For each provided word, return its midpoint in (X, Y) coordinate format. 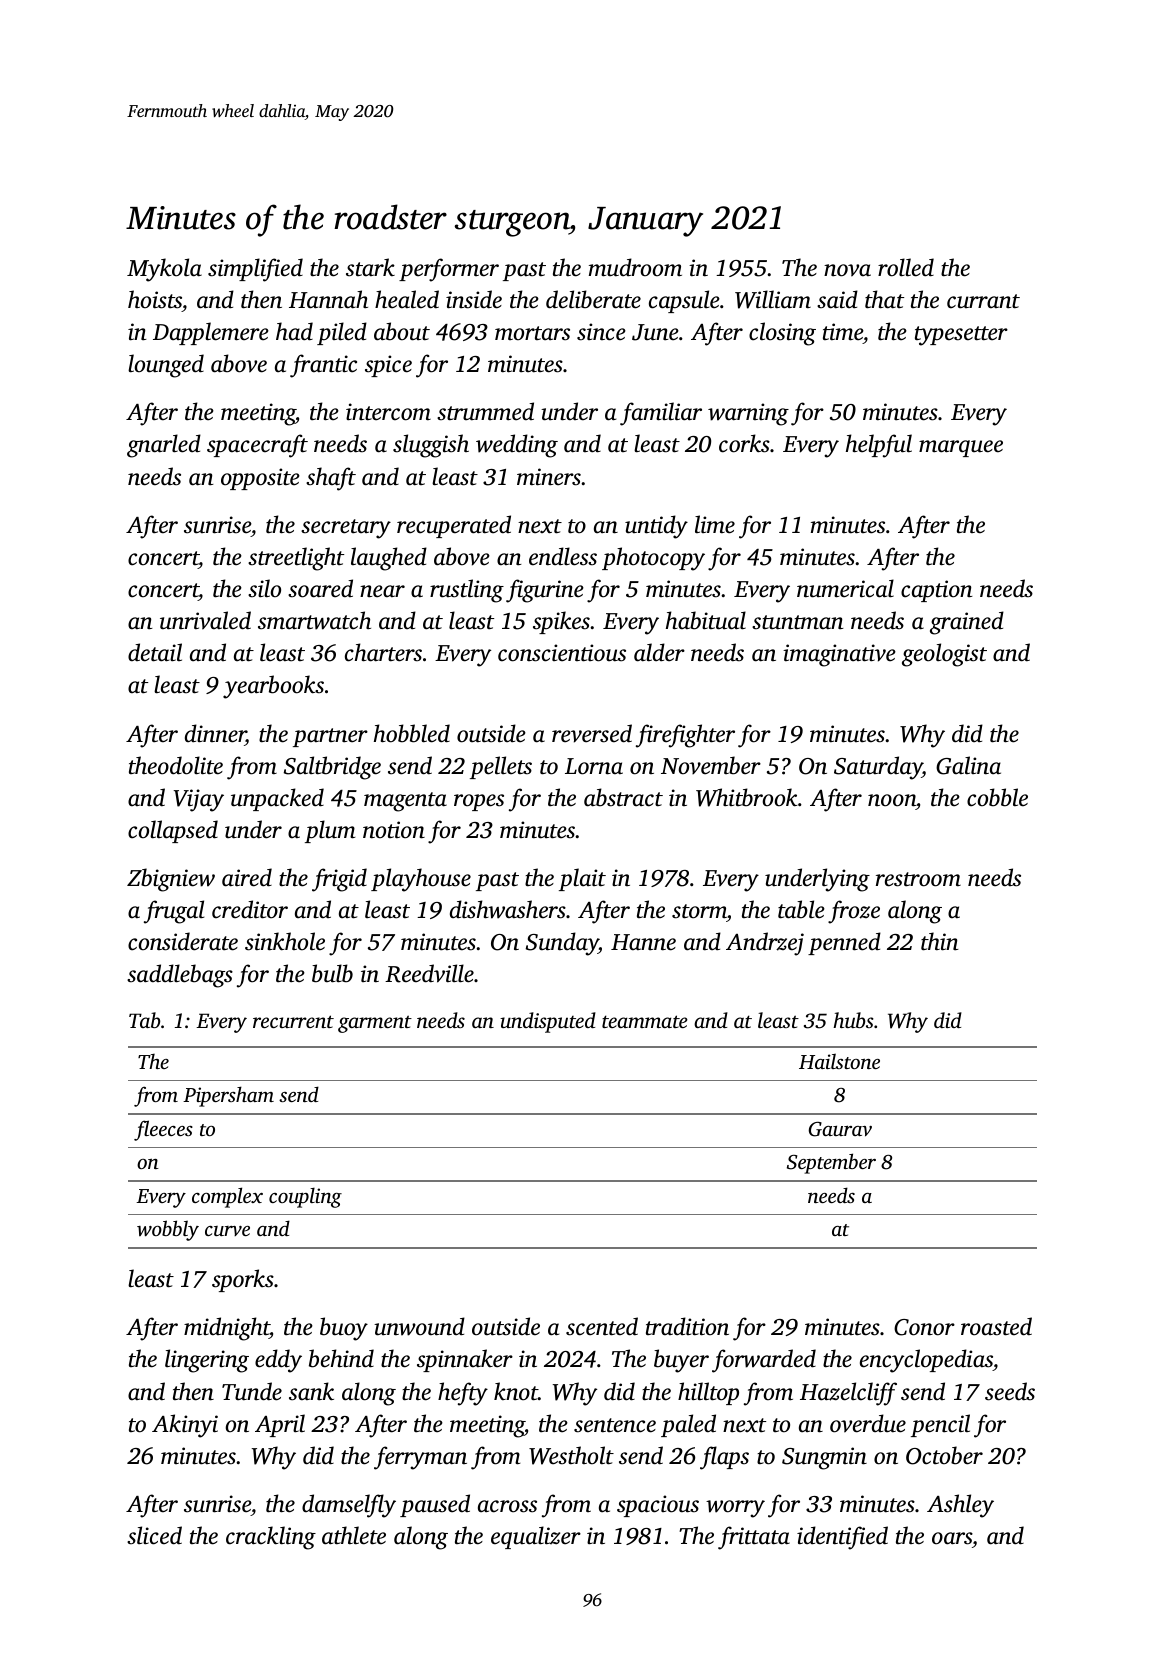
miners (549, 477)
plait (582, 879)
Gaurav (840, 1129)
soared (320, 588)
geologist (944, 655)
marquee (961, 448)
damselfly (349, 1506)
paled (688, 1425)
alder (659, 652)
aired (247, 877)
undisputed (548, 1022)
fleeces (163, 1130)
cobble (997, 797)
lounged (166, 366)
